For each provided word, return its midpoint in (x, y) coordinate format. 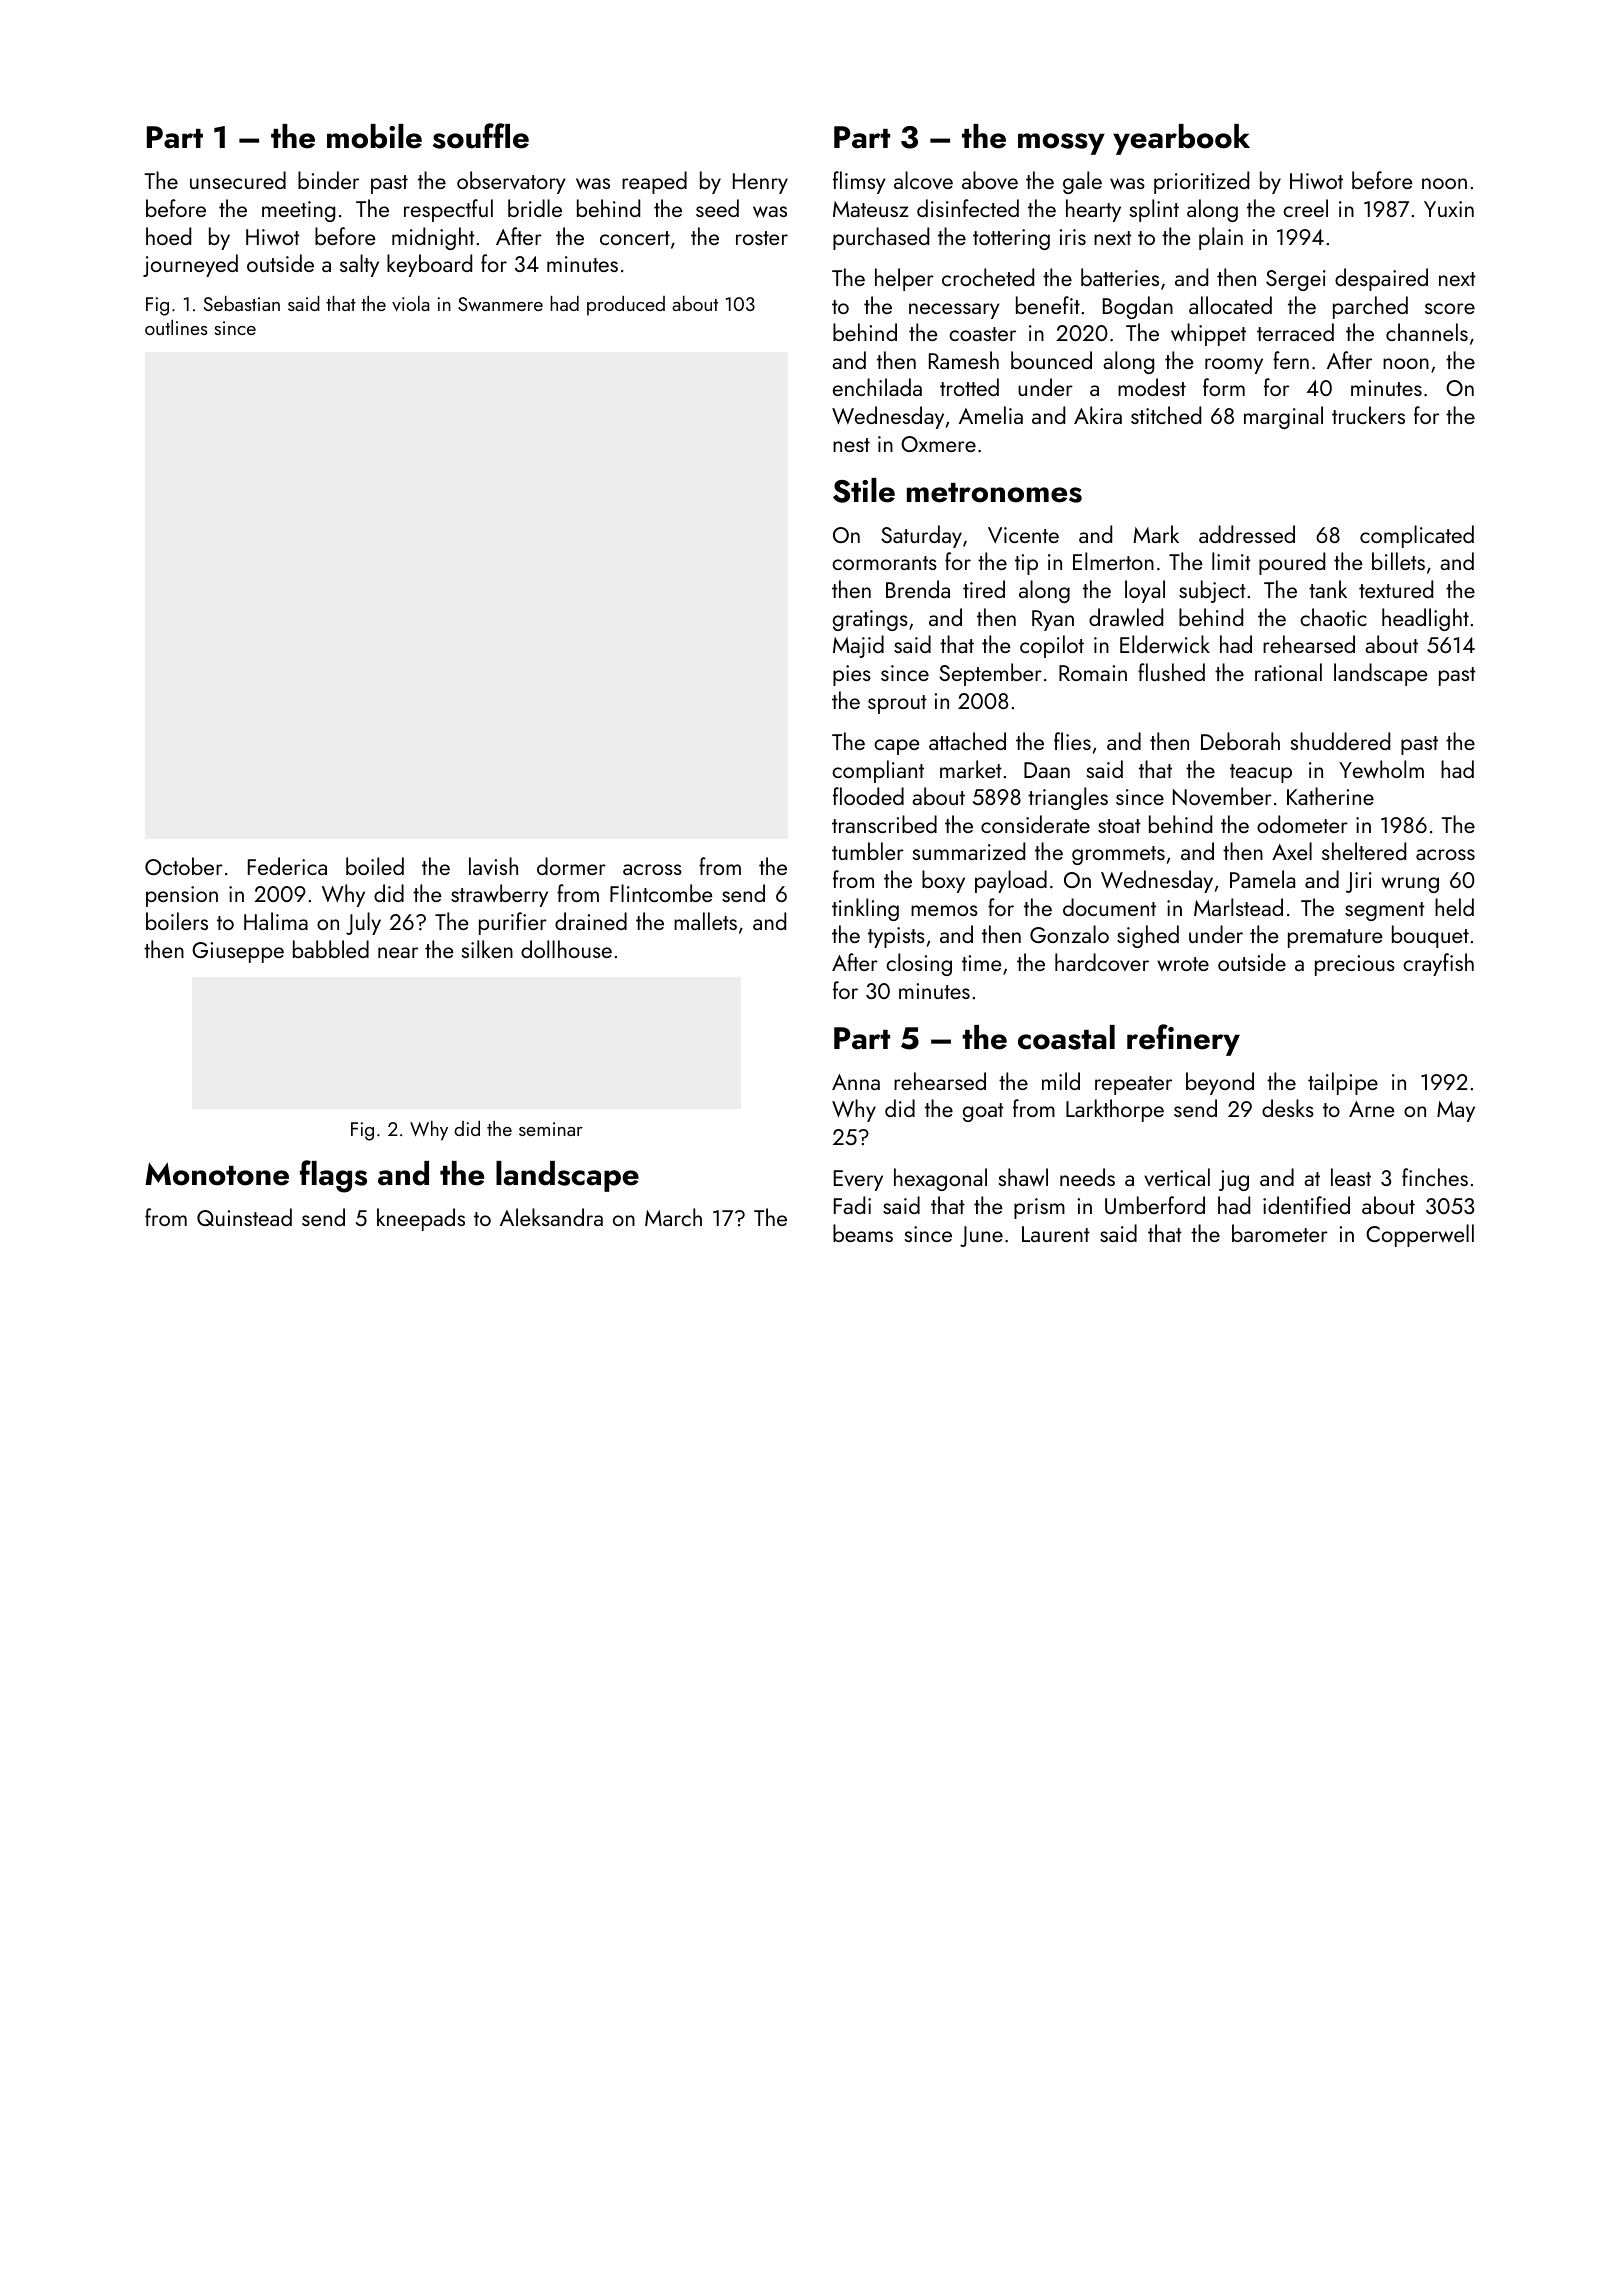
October (184, 866)
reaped (654, 182)
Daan (1047, 770)
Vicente (1023, 535)
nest (851, 445)
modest (1152, 387)
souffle (481, 136)
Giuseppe (238, 952)
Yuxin (1449, 209)
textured (1396, 589)
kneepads (421, 1219)
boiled (375, 866)
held (1454, 907)
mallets (705, 921)
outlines (176, 327)
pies (852, 675)
